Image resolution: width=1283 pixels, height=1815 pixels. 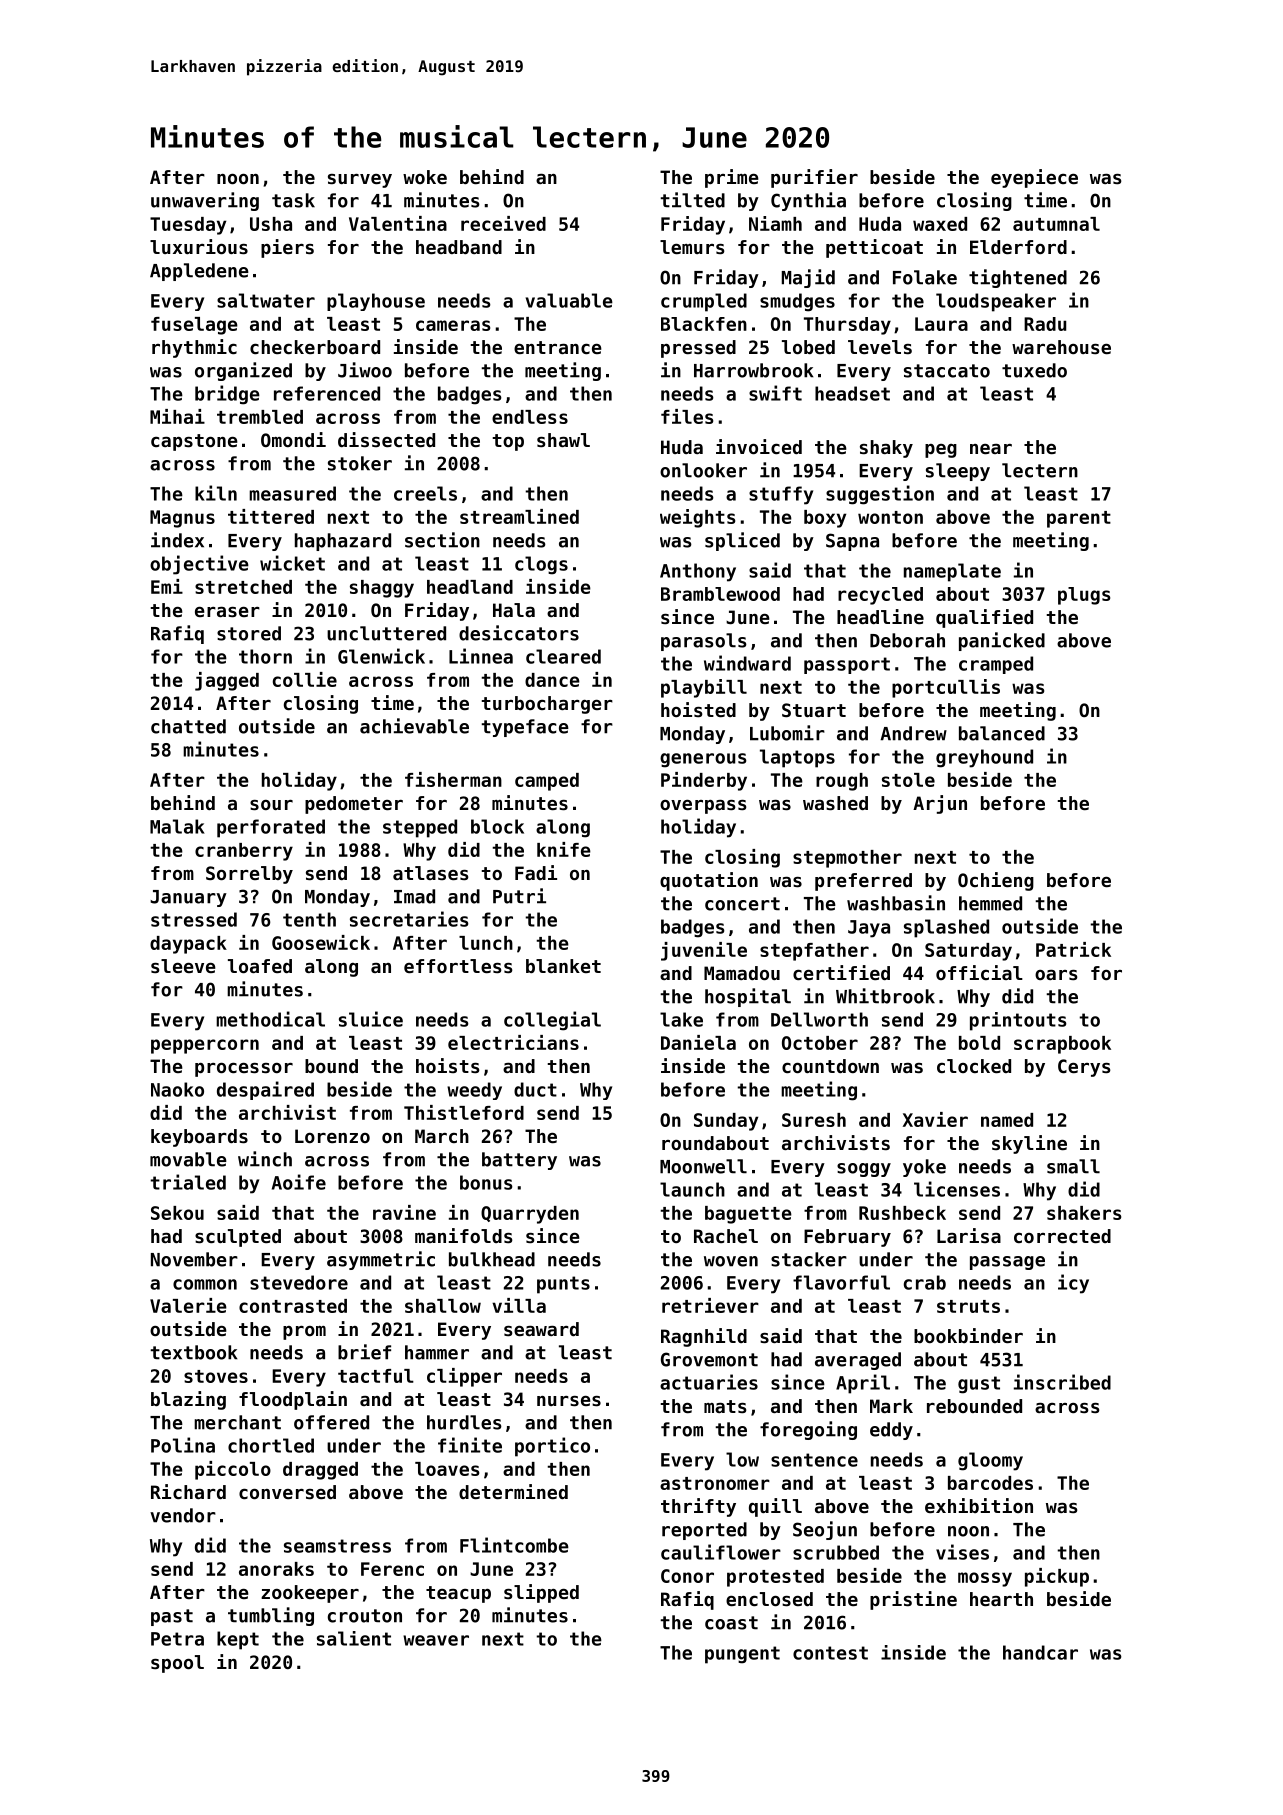 I want to click on March, so click(x=442, y=1136).
